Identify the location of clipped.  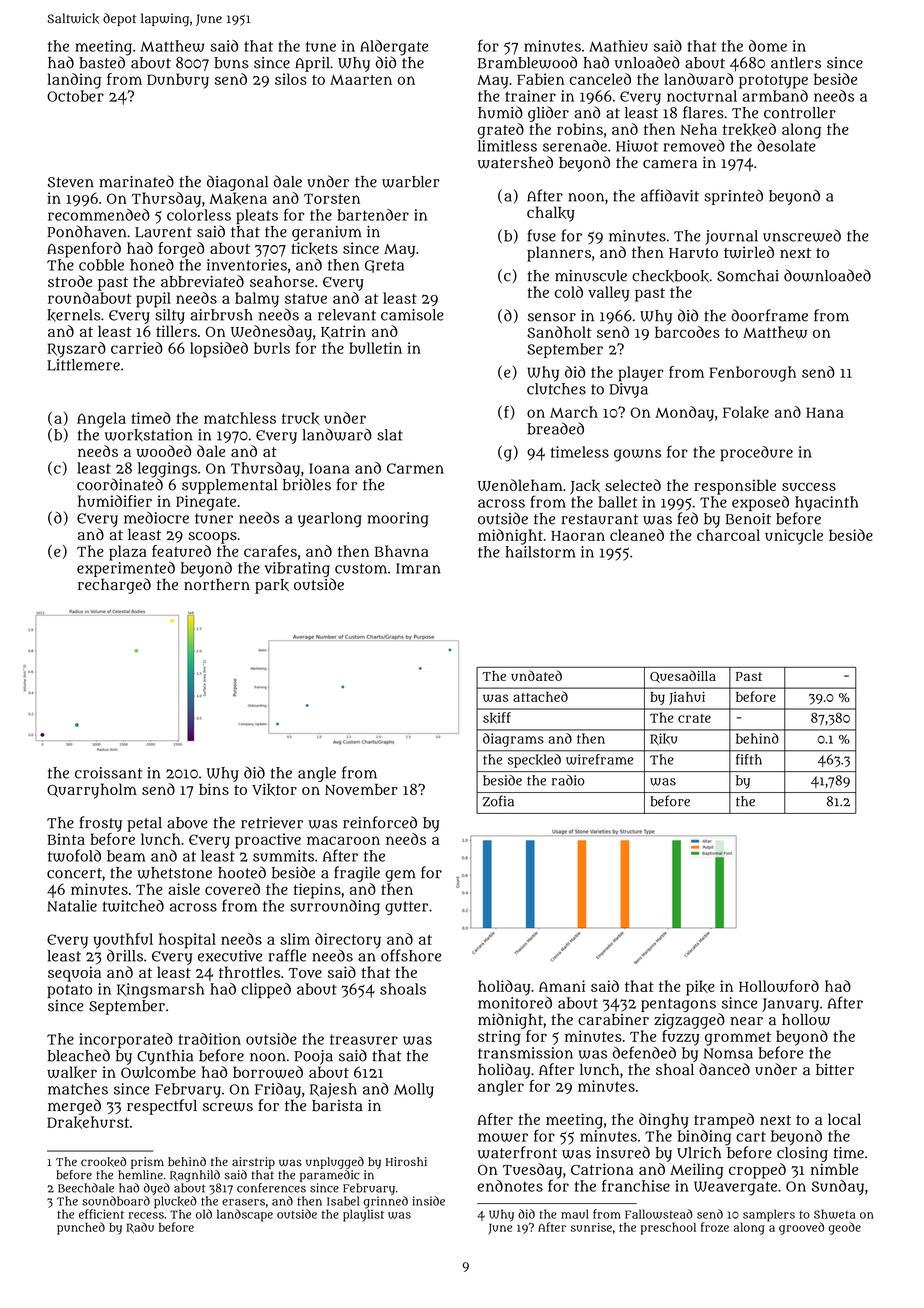
(266, 990).
